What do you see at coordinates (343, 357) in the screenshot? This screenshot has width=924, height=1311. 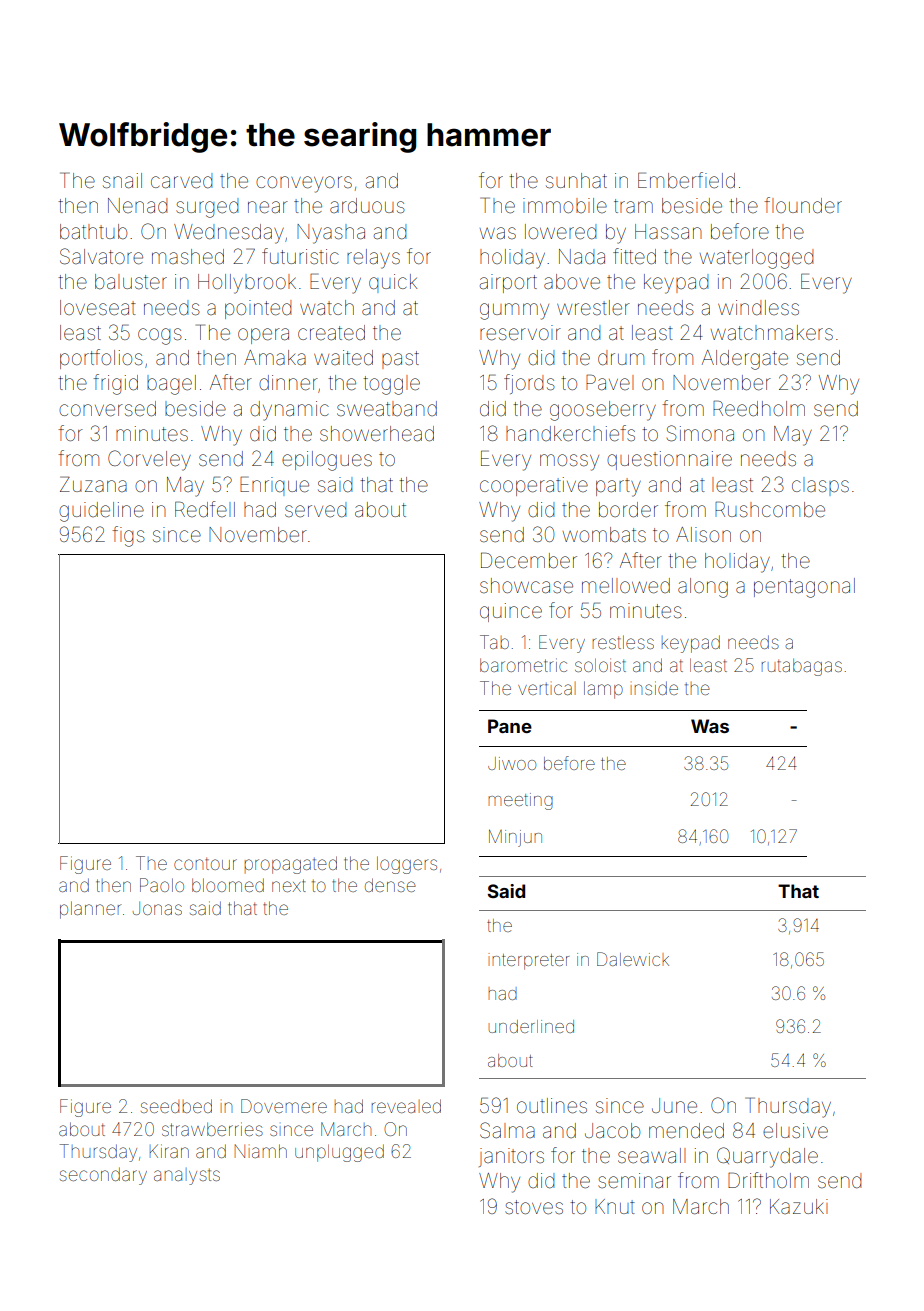 I see `waited` at bounding box center [343, 357].
